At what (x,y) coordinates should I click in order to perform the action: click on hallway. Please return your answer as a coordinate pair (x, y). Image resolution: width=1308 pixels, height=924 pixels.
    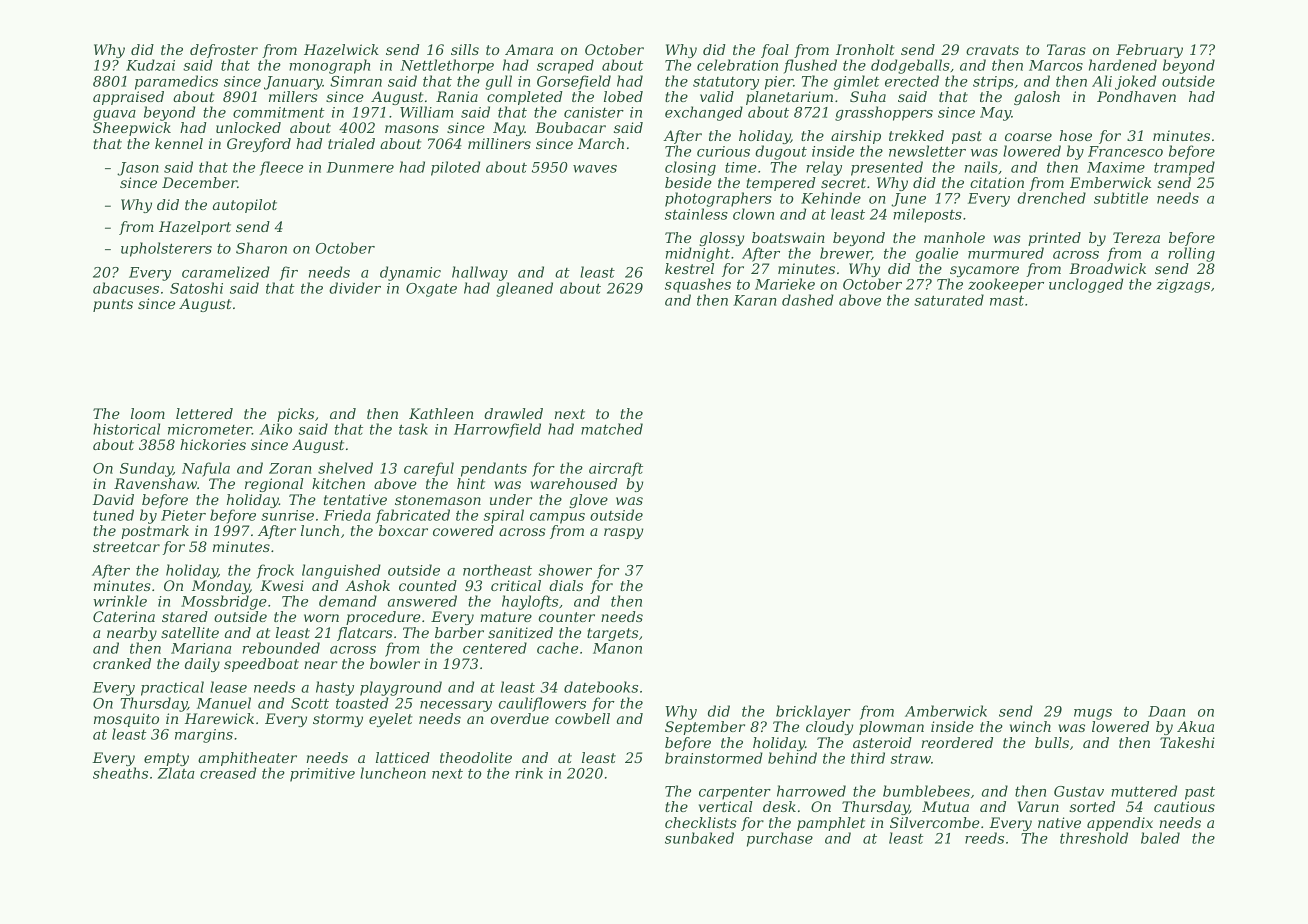
    Looking at the image, I should click on (480, 273).
